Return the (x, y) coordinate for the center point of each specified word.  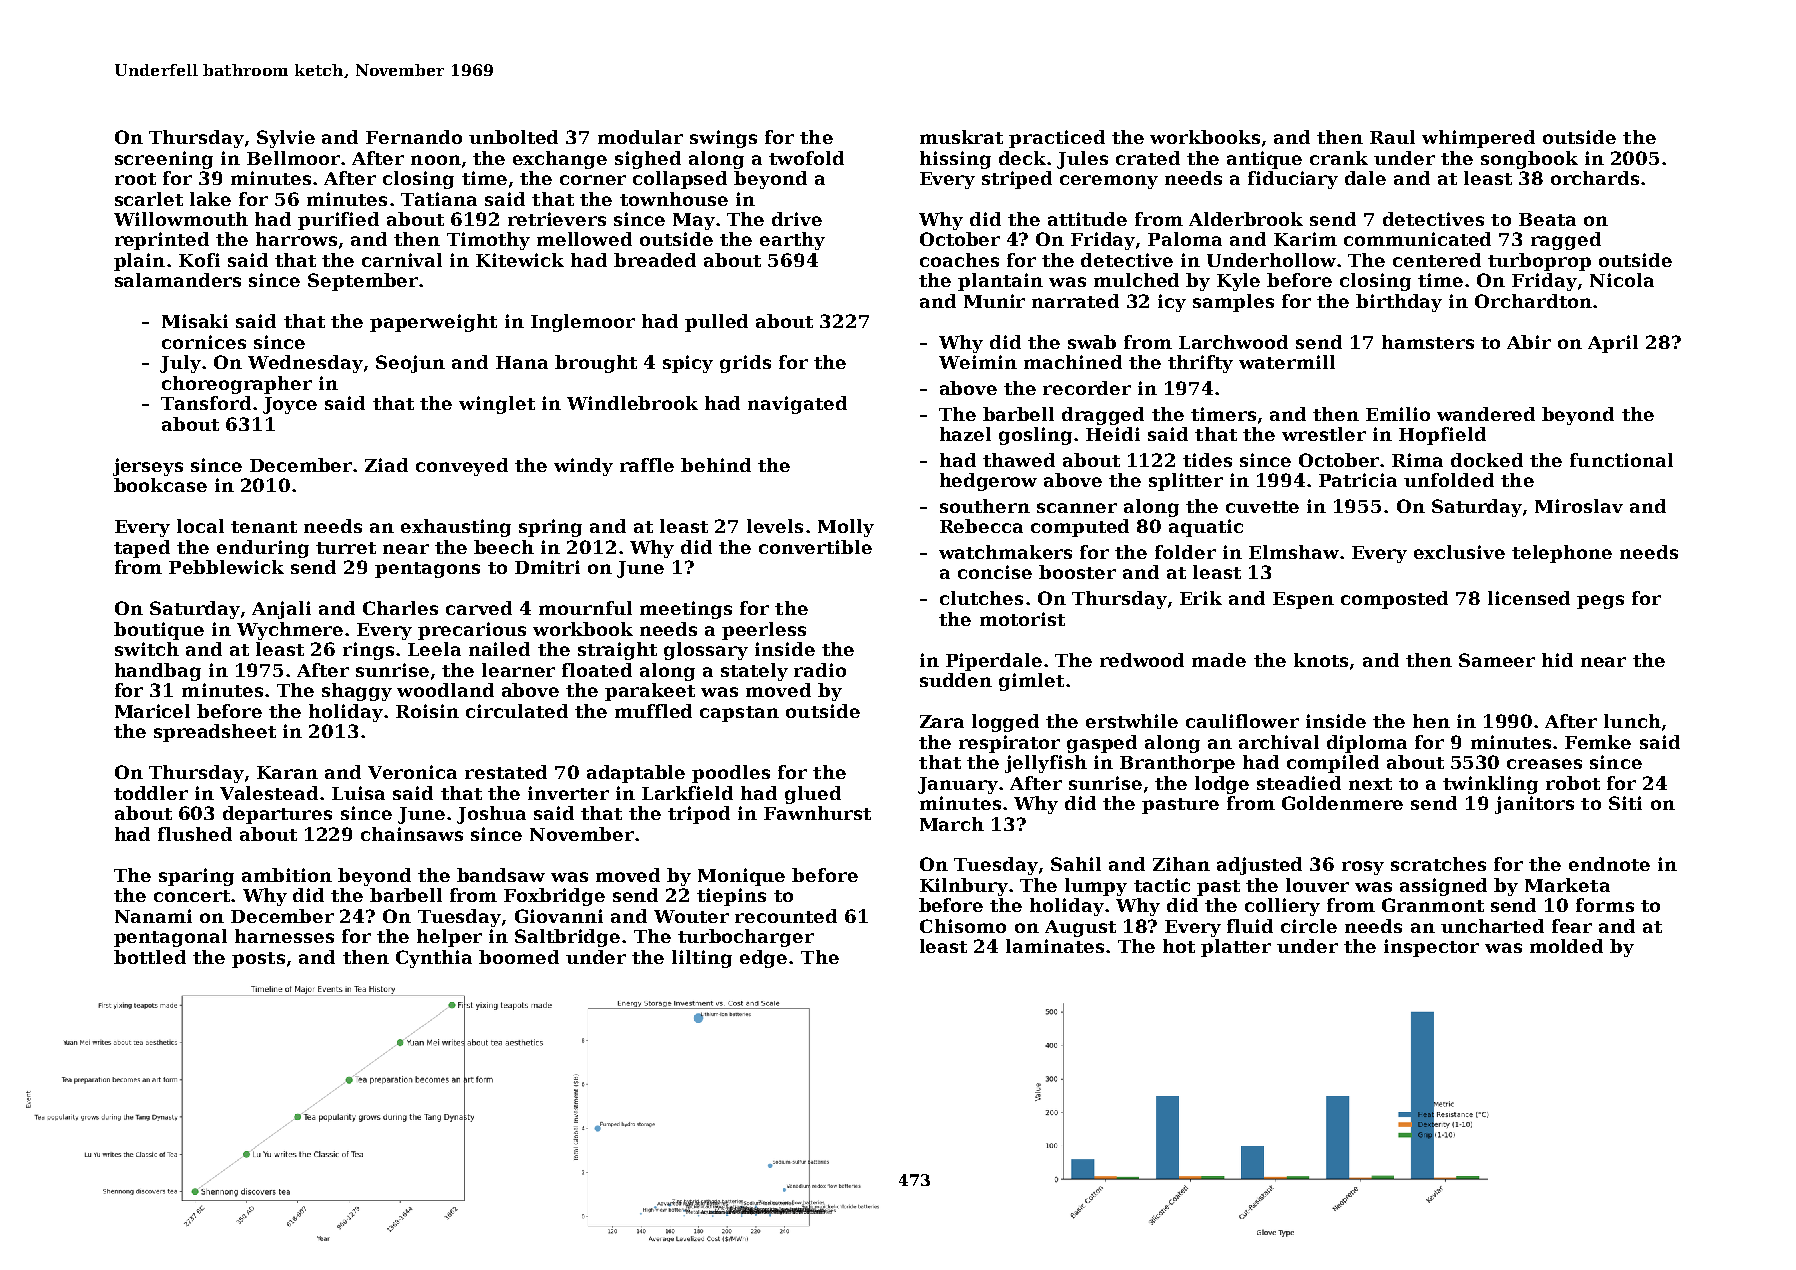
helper (449, 938)
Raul (1392, 137)
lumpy (1096, 887)
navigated (797, 405)
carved (479, 608)
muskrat (961, 137)
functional (1621, 460)
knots (1321, 660)
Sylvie (286, 139)
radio (820, 670)
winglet (497, 405)
